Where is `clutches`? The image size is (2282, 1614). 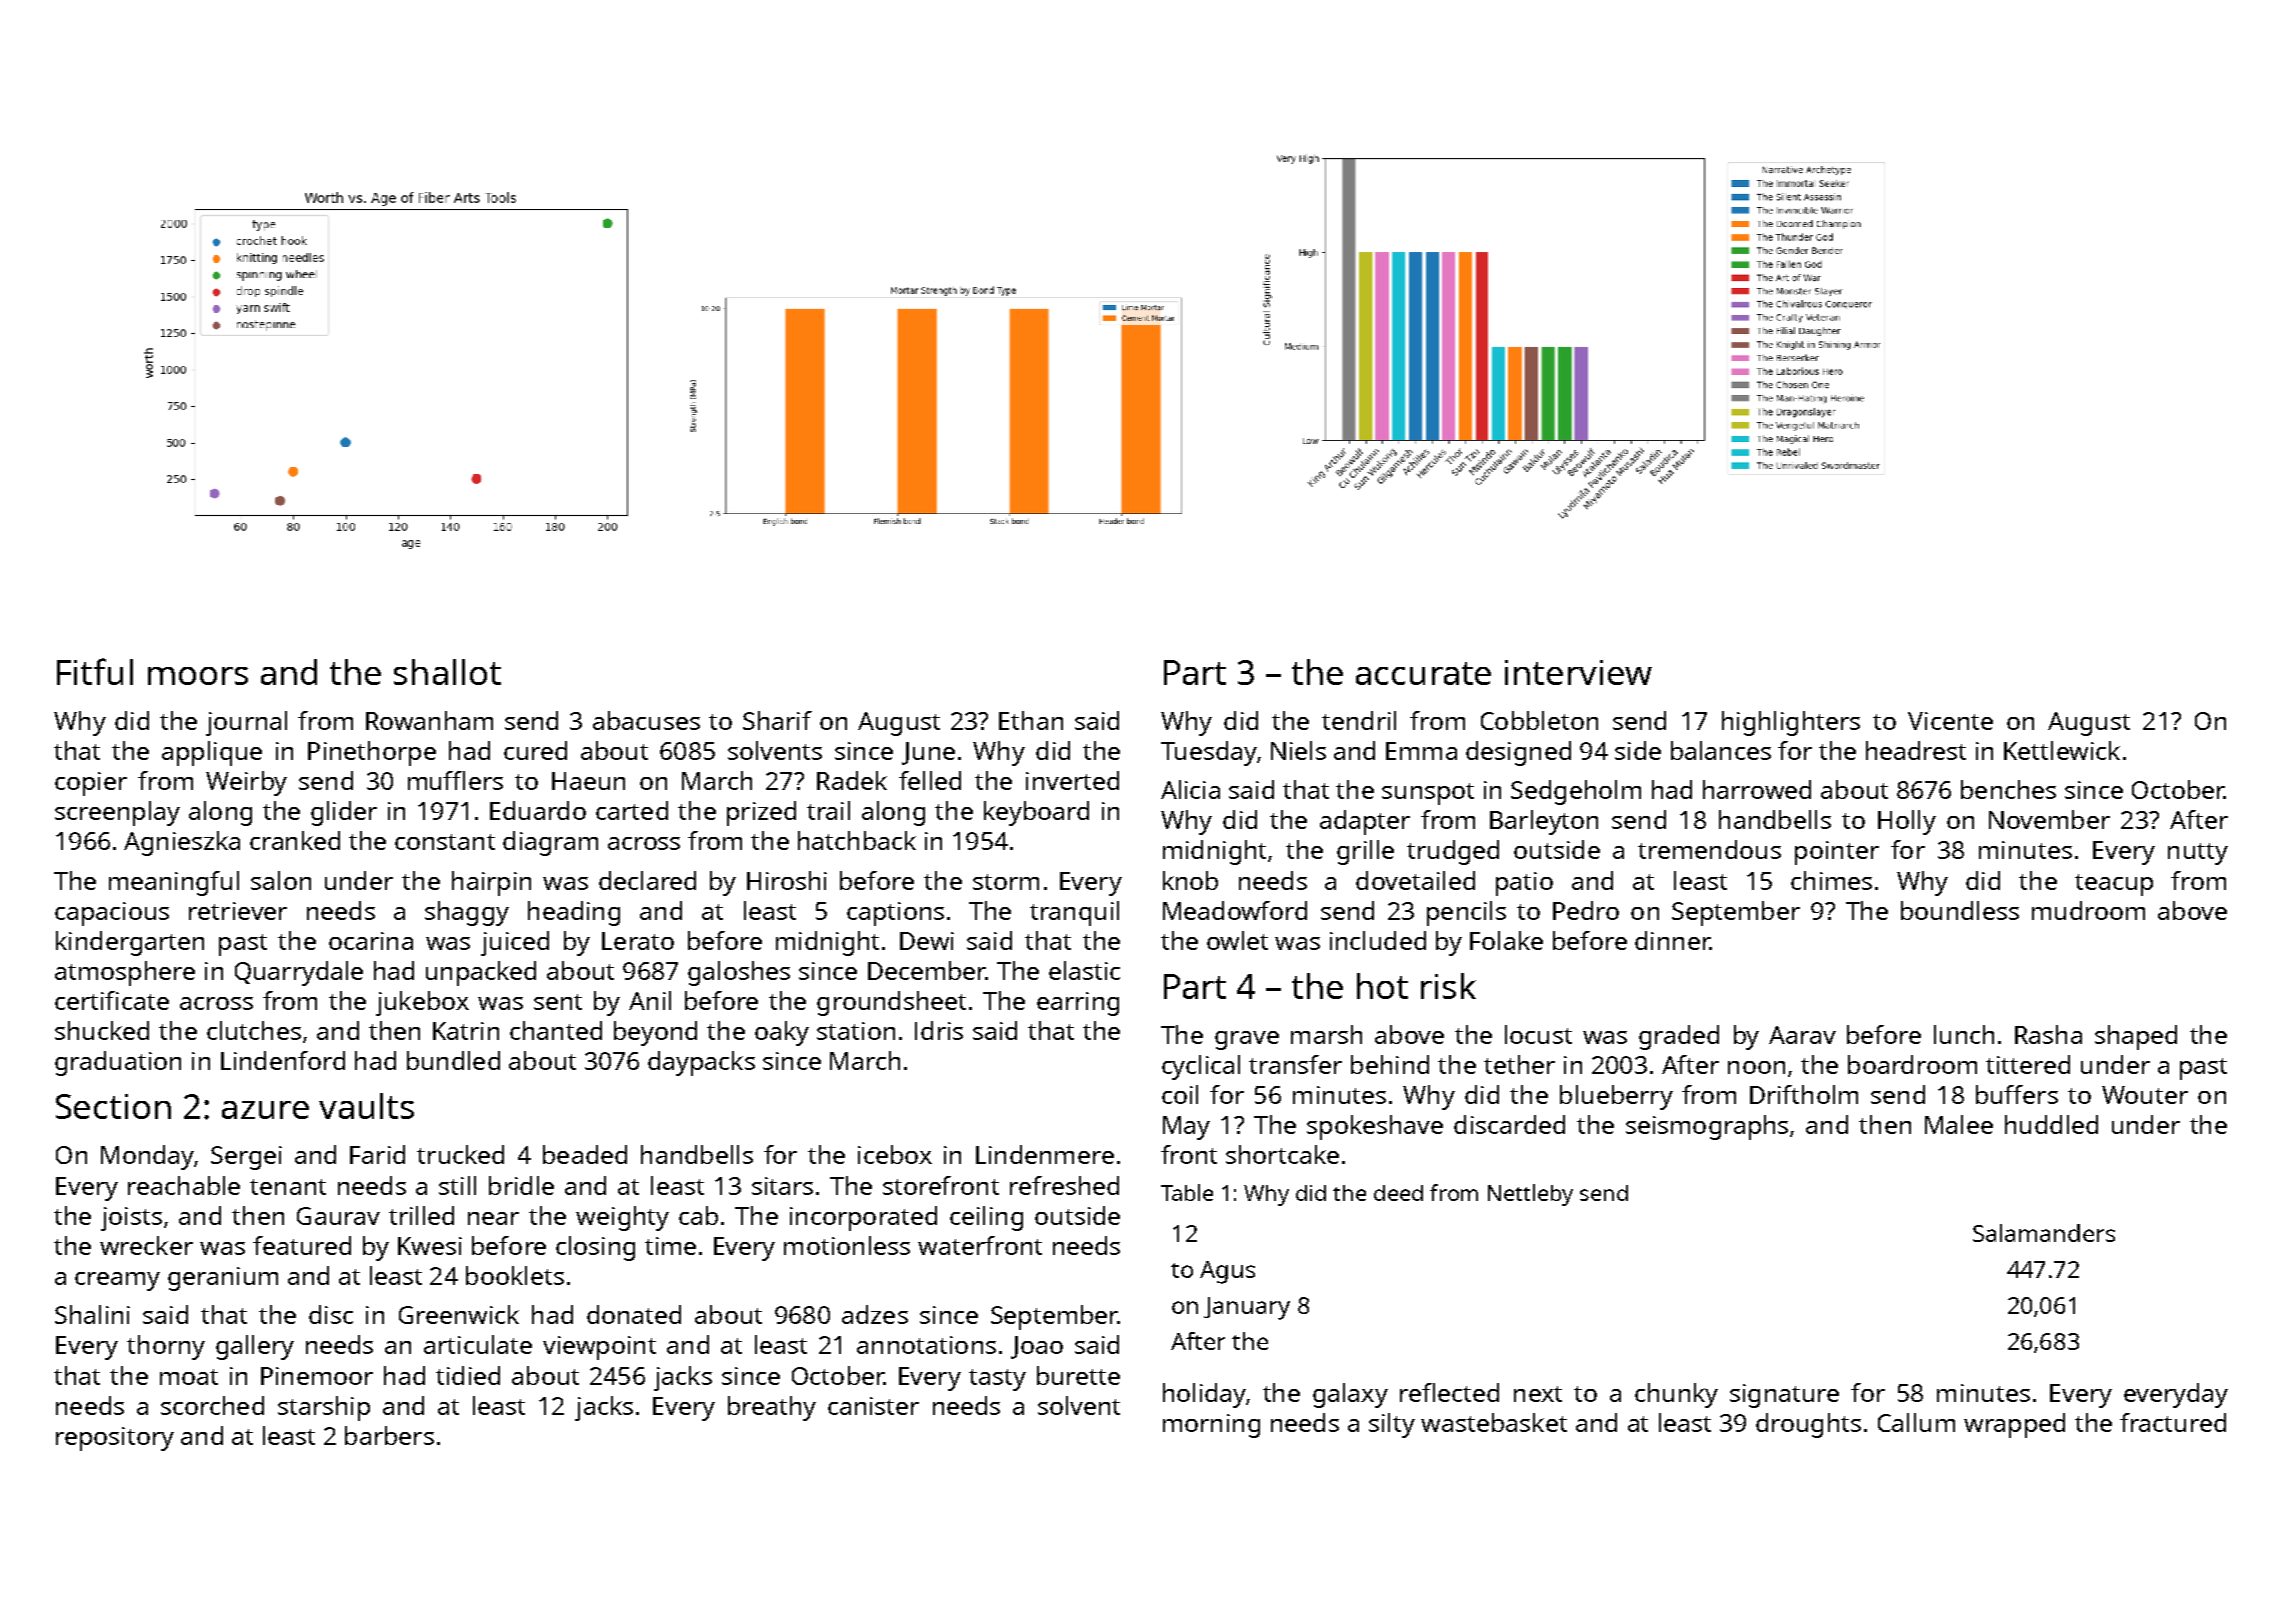 clutches is located at coordinates (254, 1030).
